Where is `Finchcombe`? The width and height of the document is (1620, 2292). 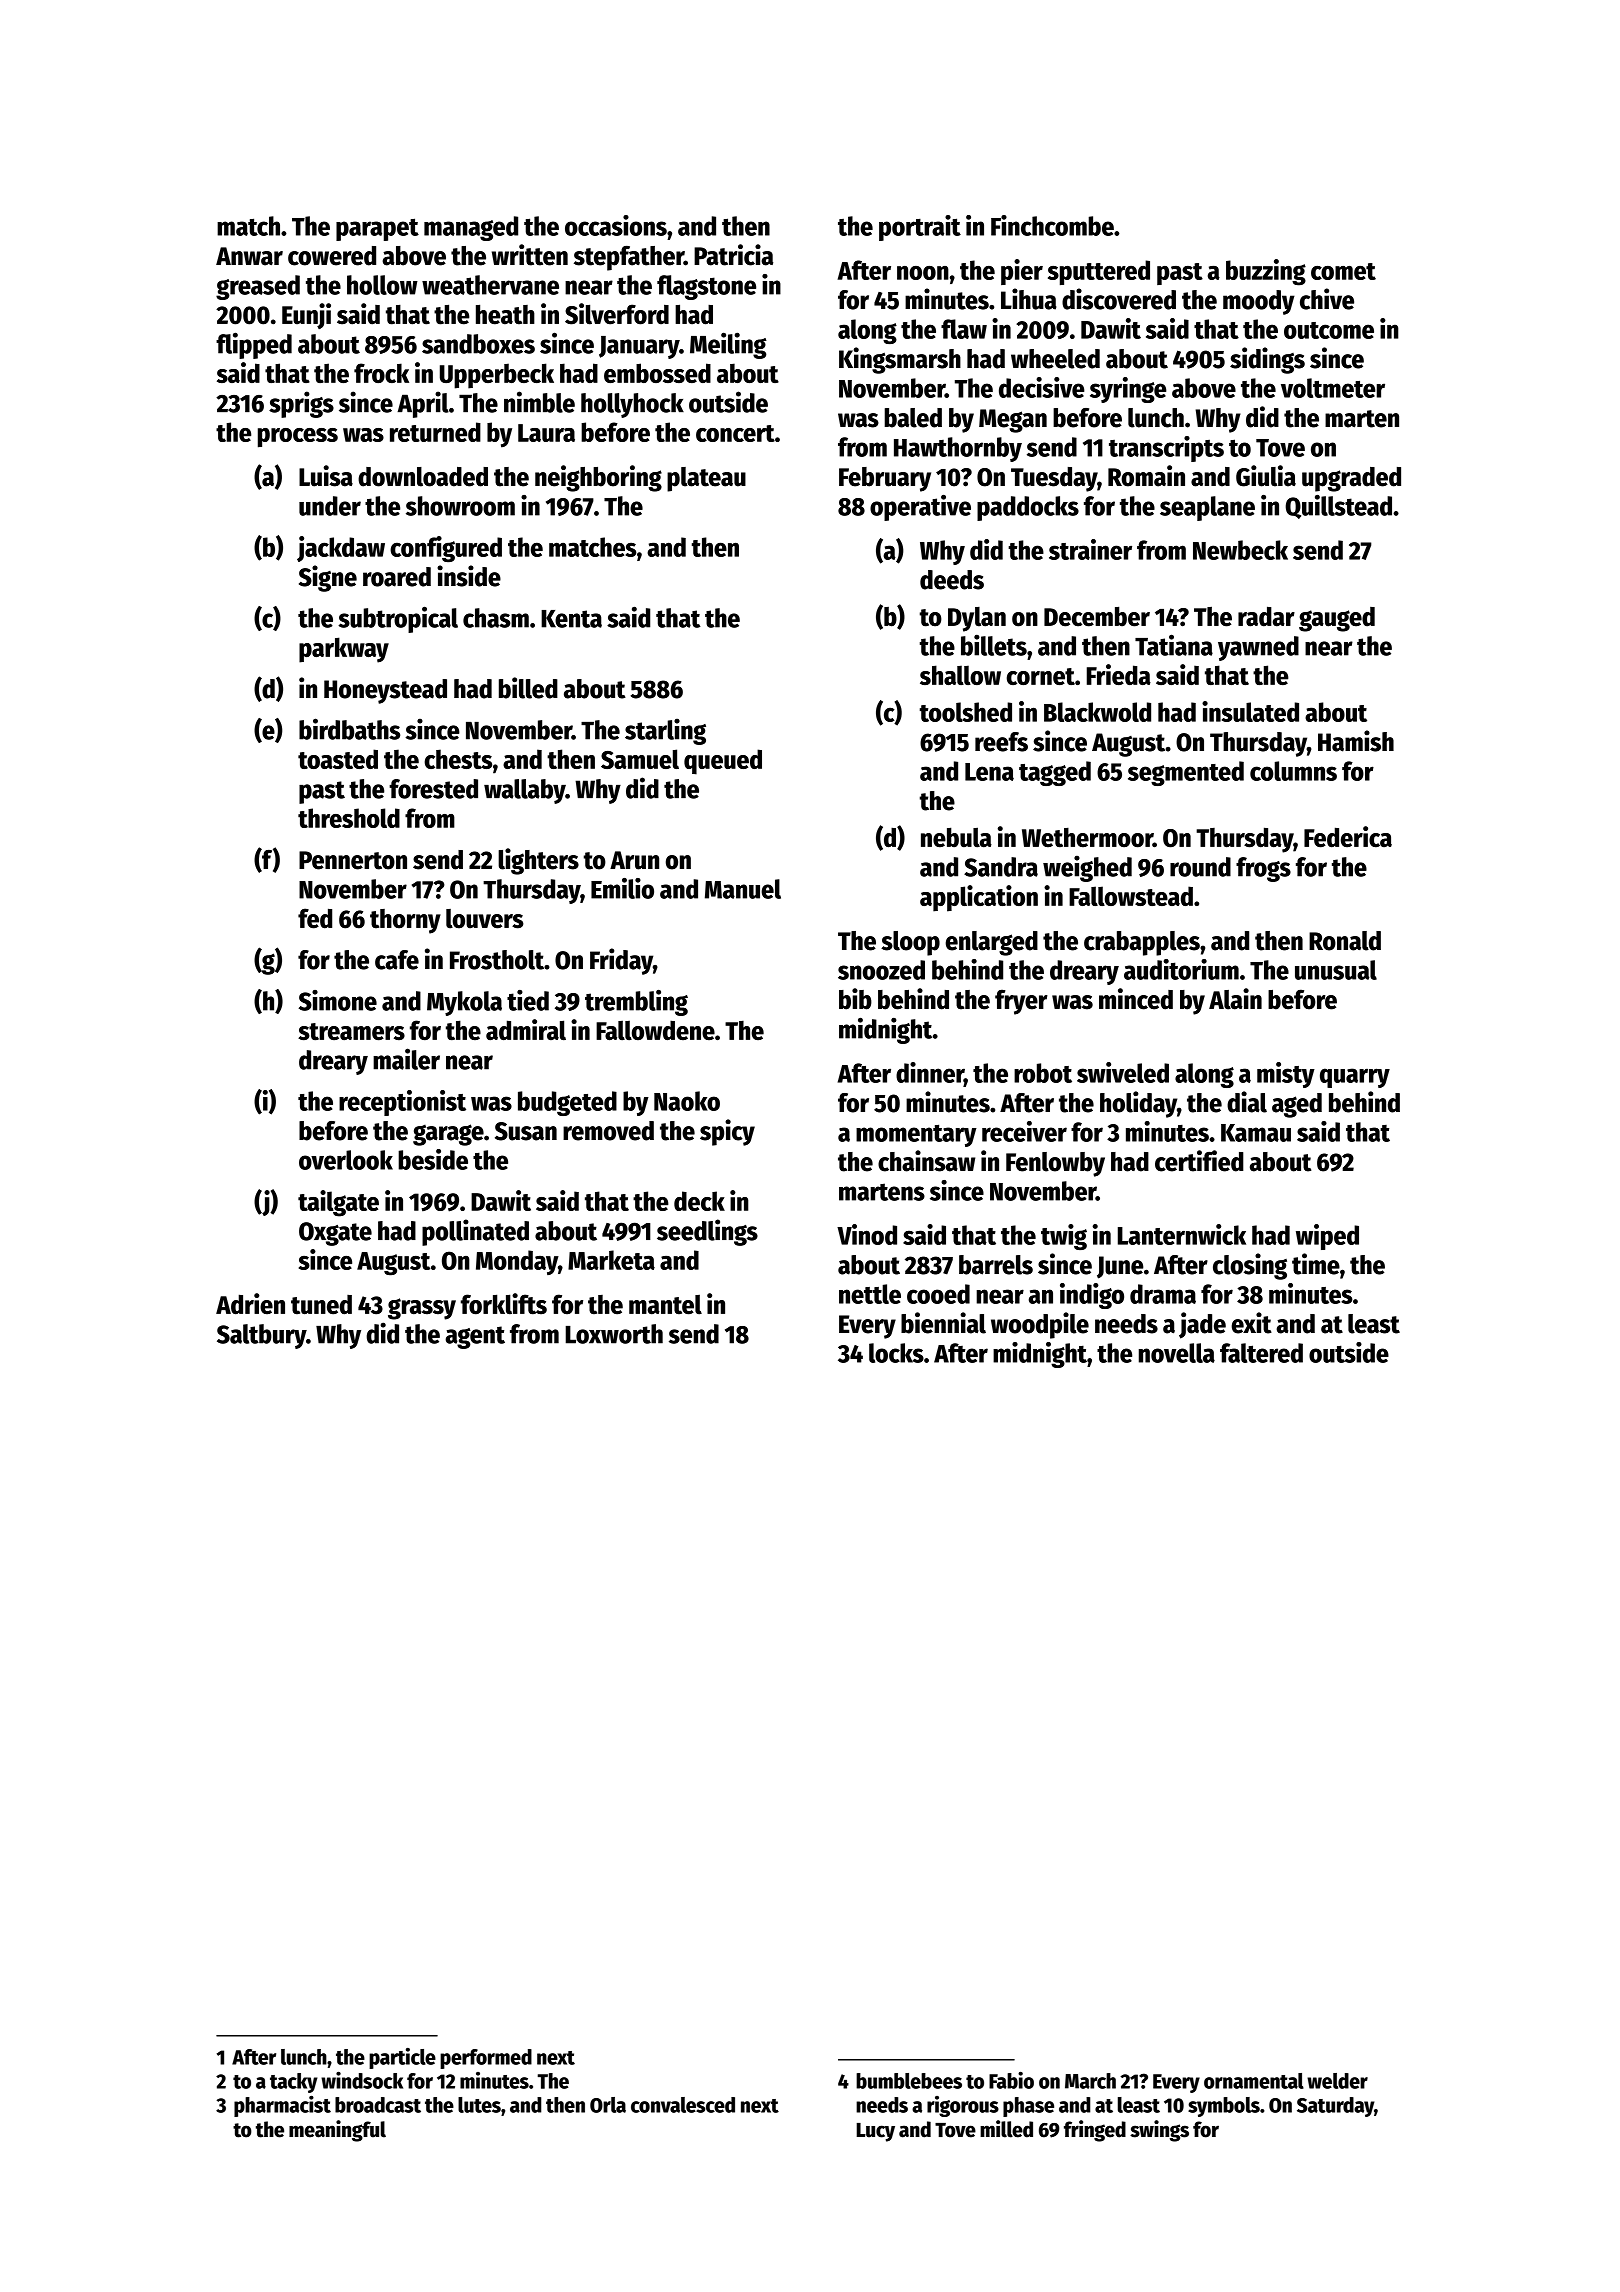 Finchcombe is located at coordinates (1052, 225).
